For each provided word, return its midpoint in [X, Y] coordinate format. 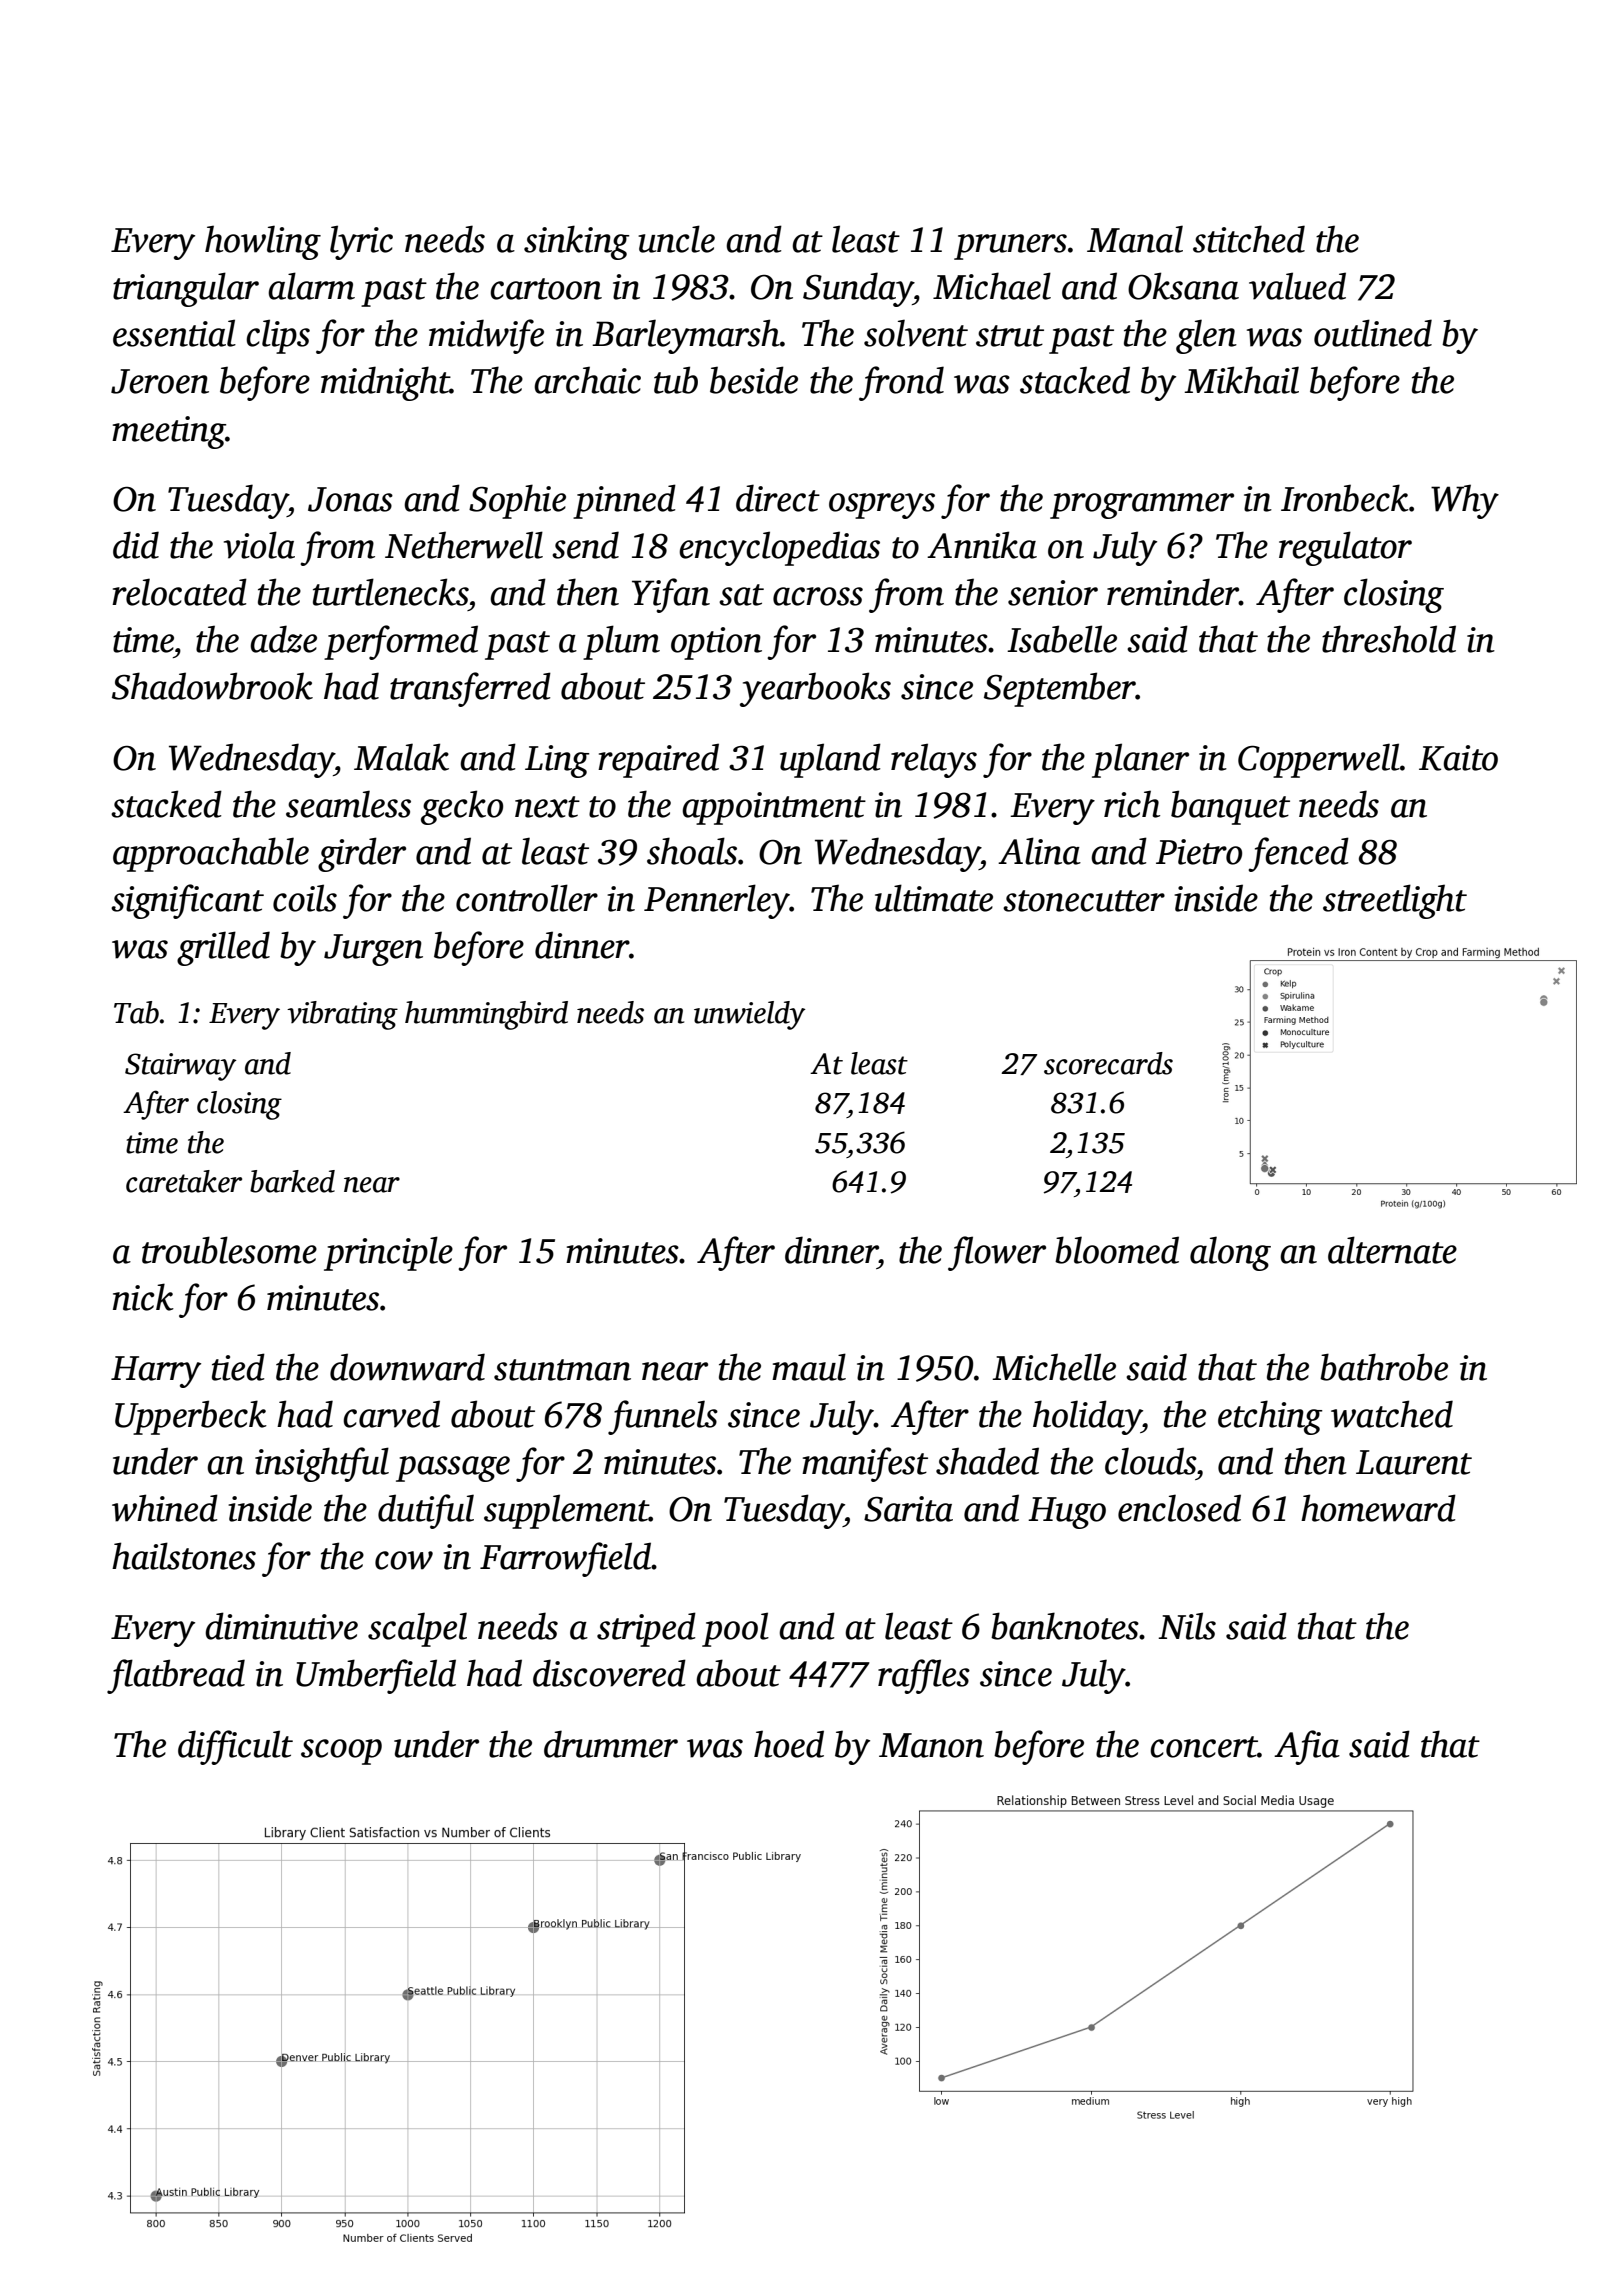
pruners [1010, 247]
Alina [1039, 851]
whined [165, 1508]
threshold [1389, 639]
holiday [1087, 1417]
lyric [361, 242]
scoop [341, 1752]
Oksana [1183, 286]
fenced [1298, 854]
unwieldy [749, 1015]
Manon [931, 1745]
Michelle [1054, 1367]
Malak [401, 757]
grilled [223, 948]
